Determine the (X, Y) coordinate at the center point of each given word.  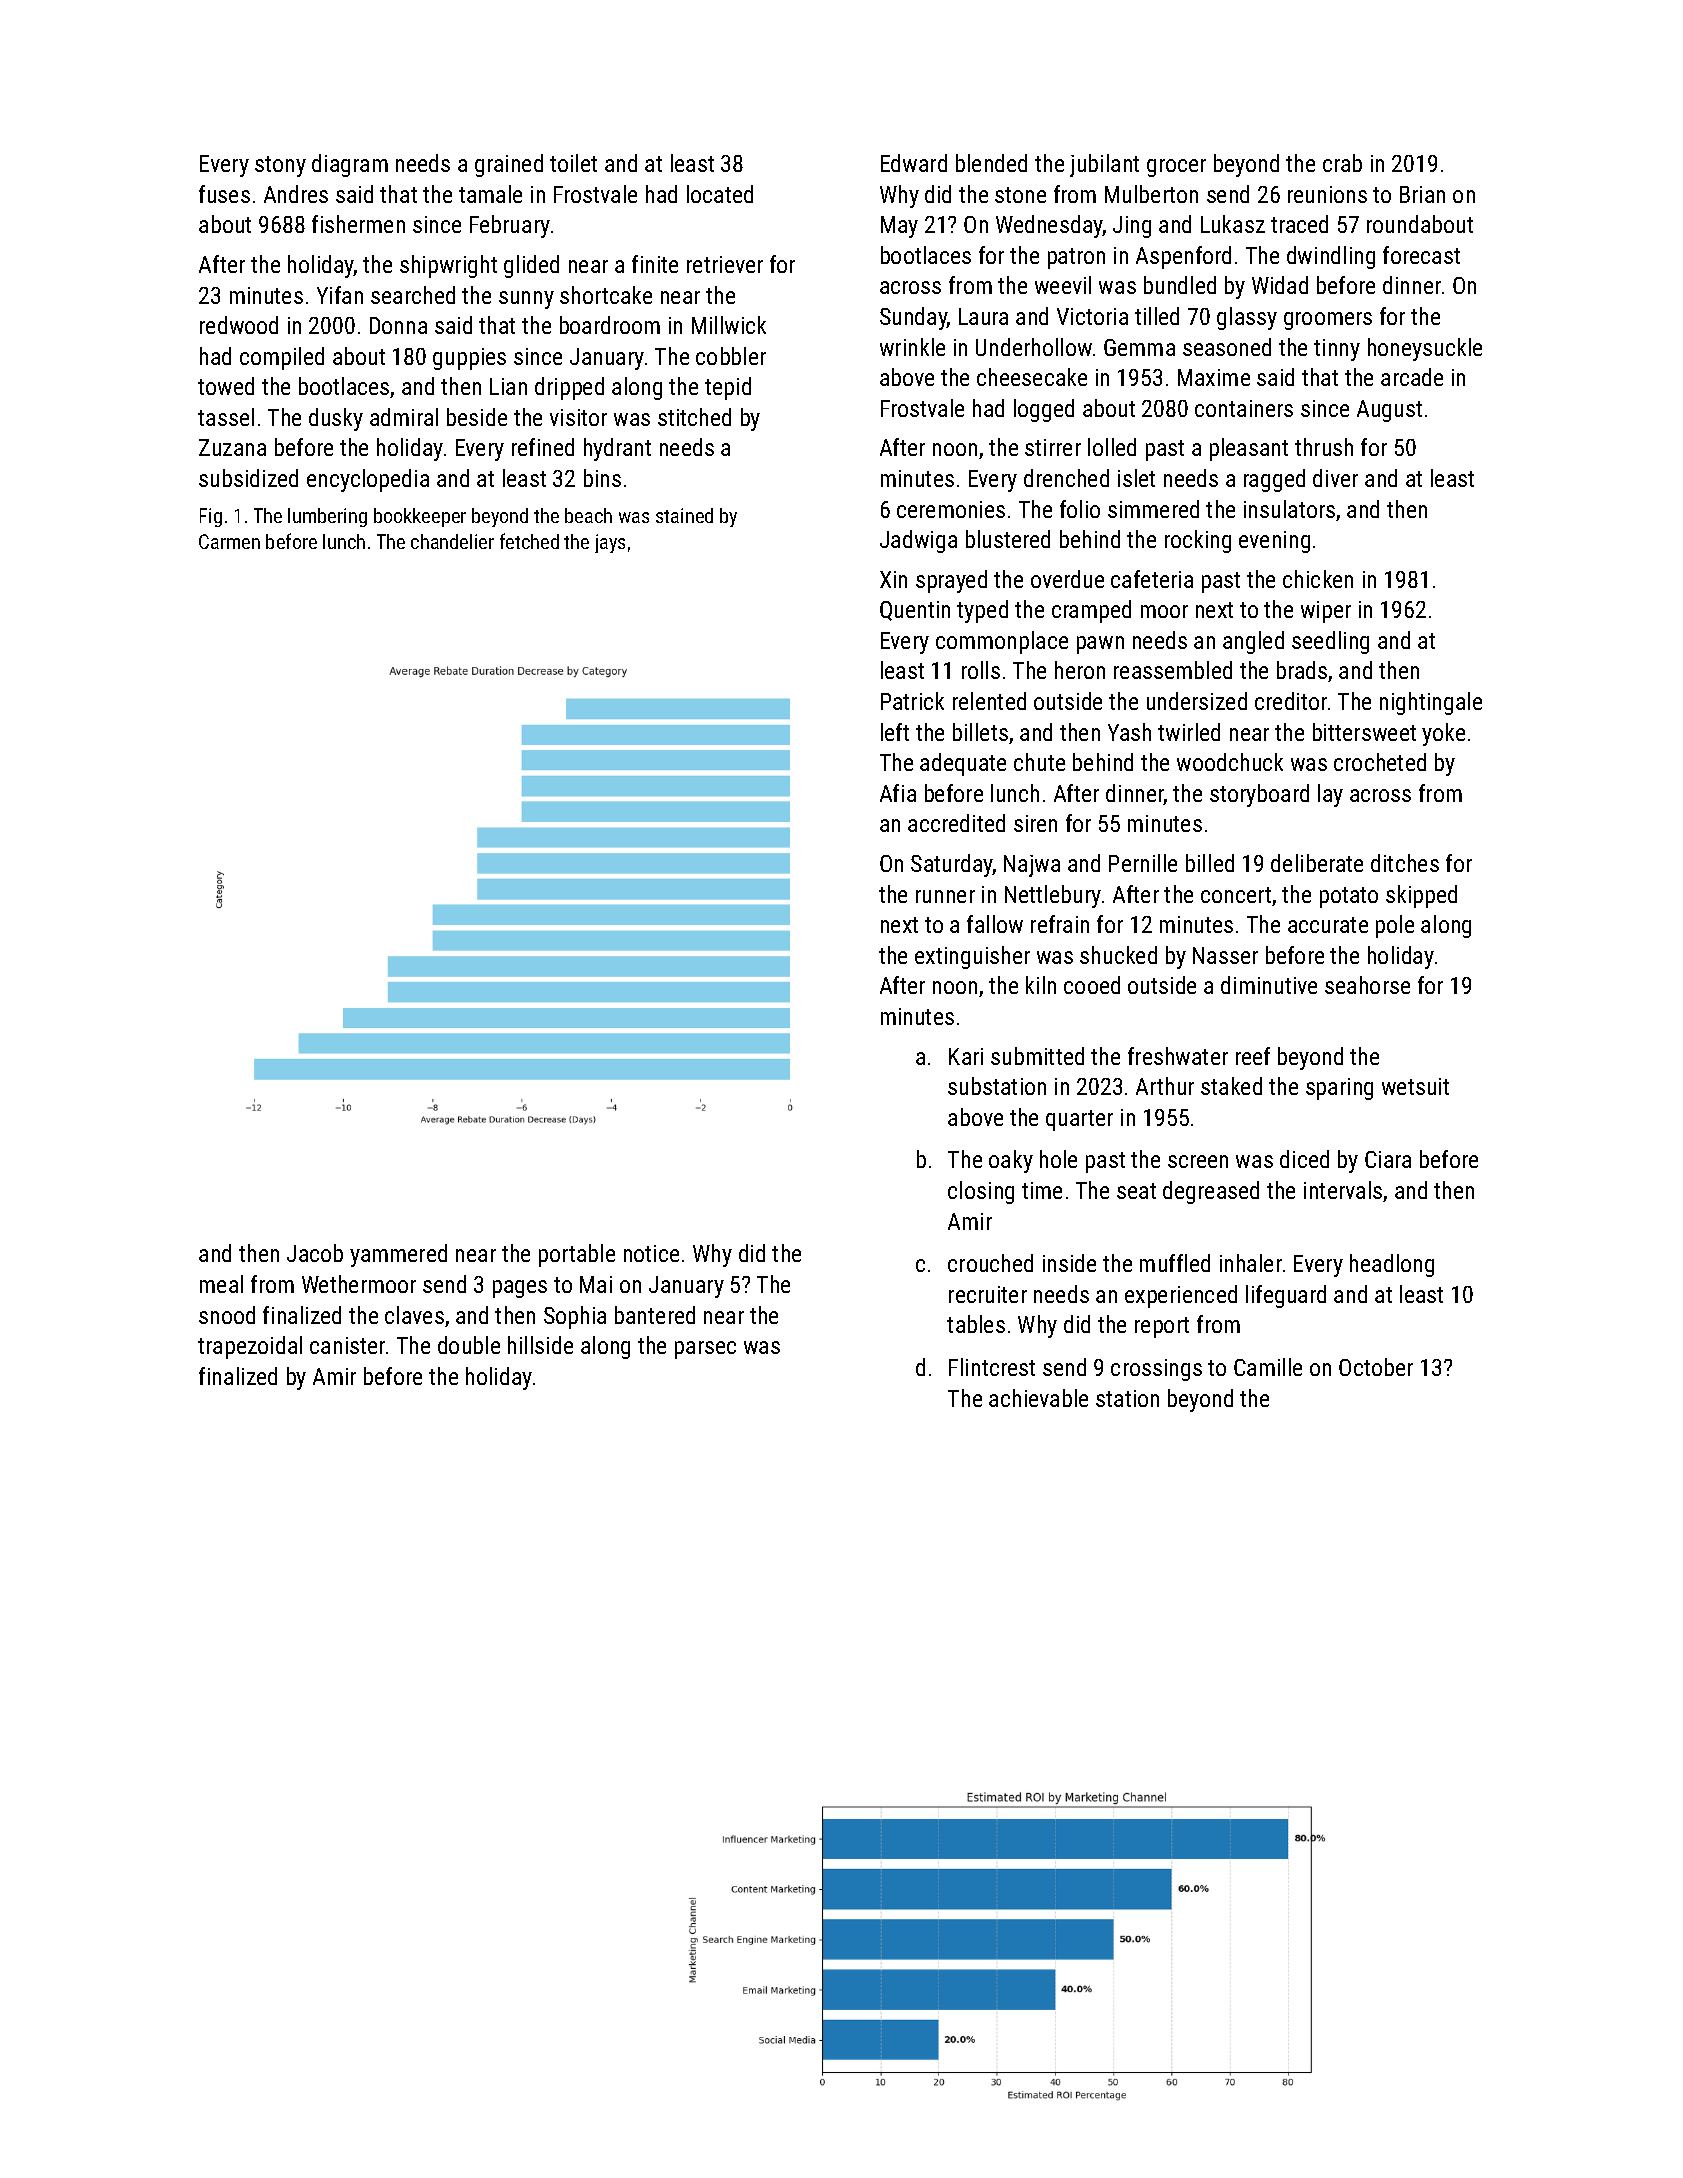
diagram (350, 165)
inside (1069, 1263)
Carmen (229, 541)
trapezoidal (250, 1347)
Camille (1268, 1367)
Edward (914, 163)
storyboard (1259, 795)
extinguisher (972, 957)
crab (1342, 163)
